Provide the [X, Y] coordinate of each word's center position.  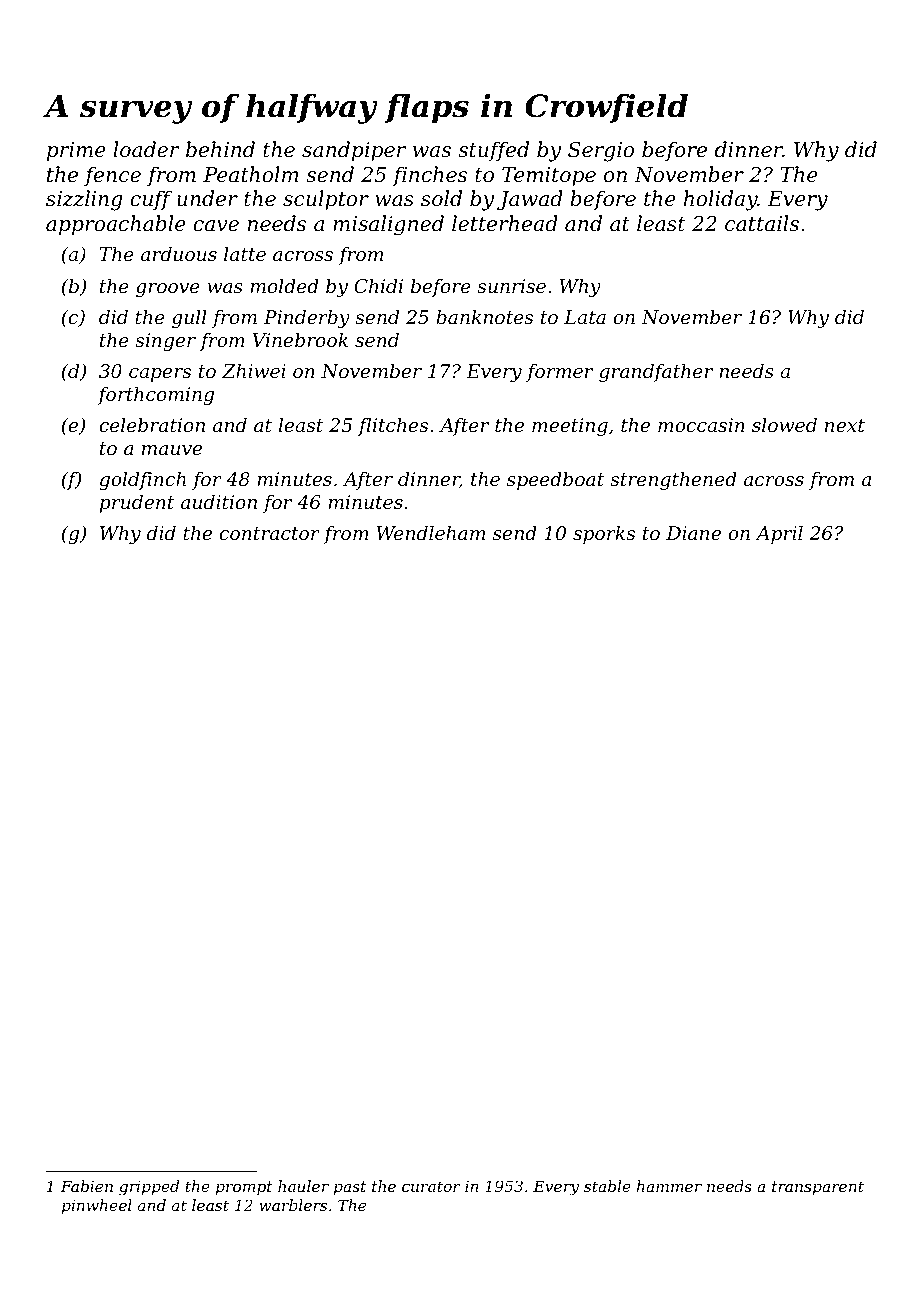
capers [160, 375]
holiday [721, 200]
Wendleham [431, 532]
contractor [270, 533]
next [845, 425]
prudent [136, 503]
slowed [784, 424]
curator [431, 1186]
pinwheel [97, 1206]
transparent [818, 1188]
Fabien [87, 1186]
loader [146, 149]
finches [429, 176]
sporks [604, 534]
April [779, 534]
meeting [570, 427]
